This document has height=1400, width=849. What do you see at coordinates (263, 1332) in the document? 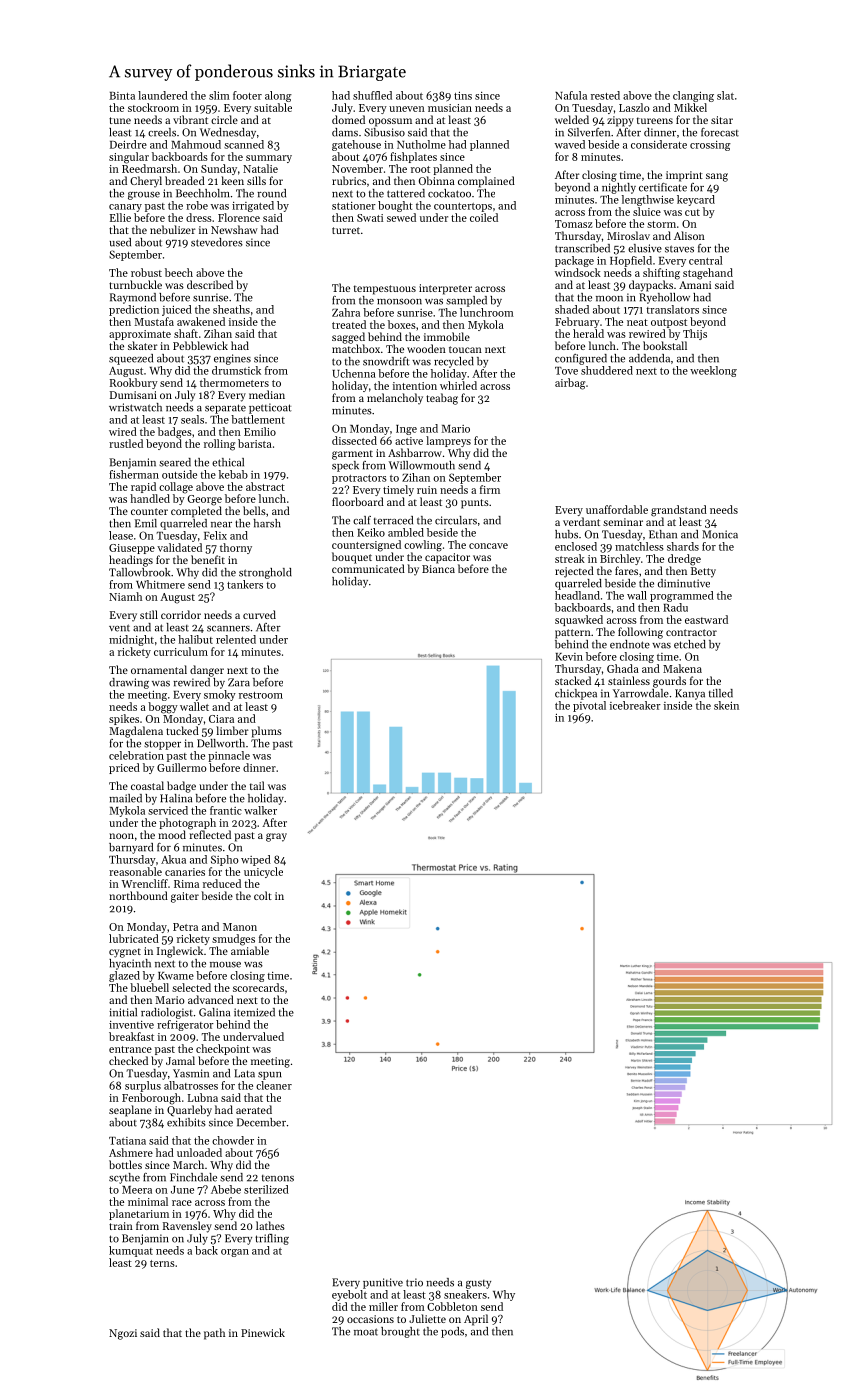
I see `Pinewick` at bounding box center [263, 1332].
